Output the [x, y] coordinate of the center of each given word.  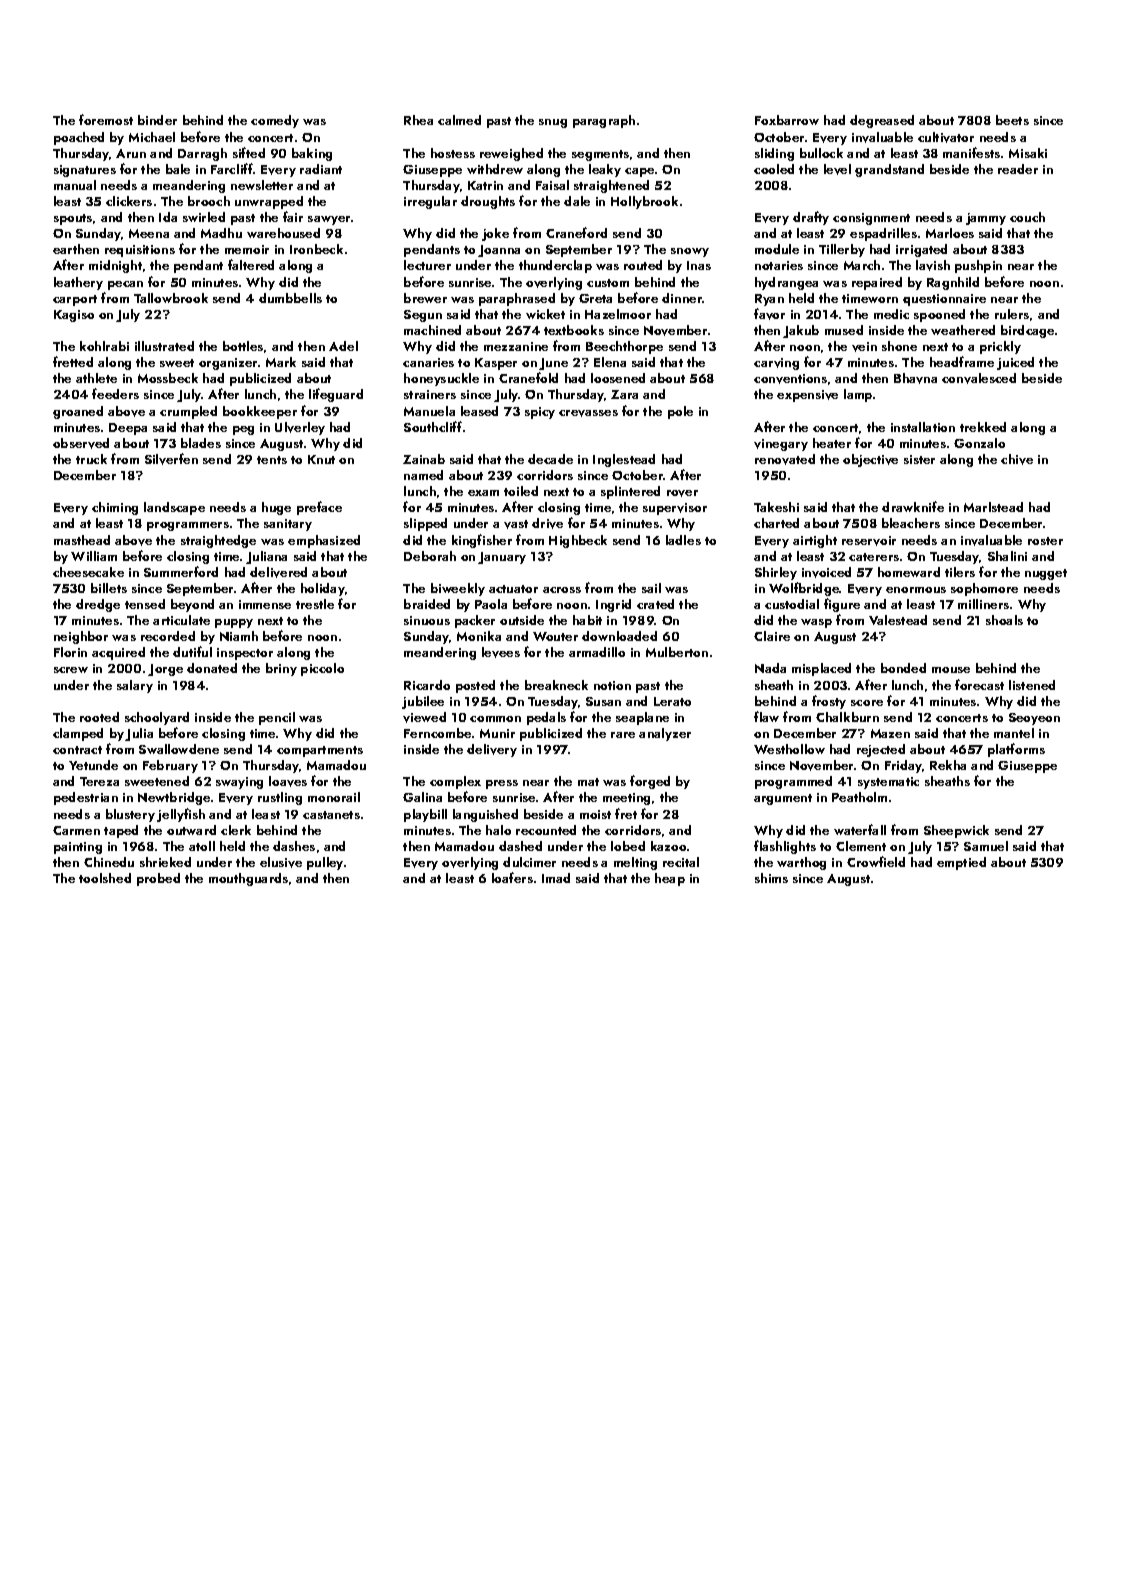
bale [178, 169]
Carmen [76, 830]
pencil [277, 718]
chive [1017, 459]
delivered [278, 572]
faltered [251, 264]
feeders [115, 393]
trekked [983, 427]
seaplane [642, 718]
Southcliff [433, 426]
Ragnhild [953, 283]
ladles [683, 540]
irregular [430, 202]
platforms [1016, 750]
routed [643, 265]
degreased [882, 121]
